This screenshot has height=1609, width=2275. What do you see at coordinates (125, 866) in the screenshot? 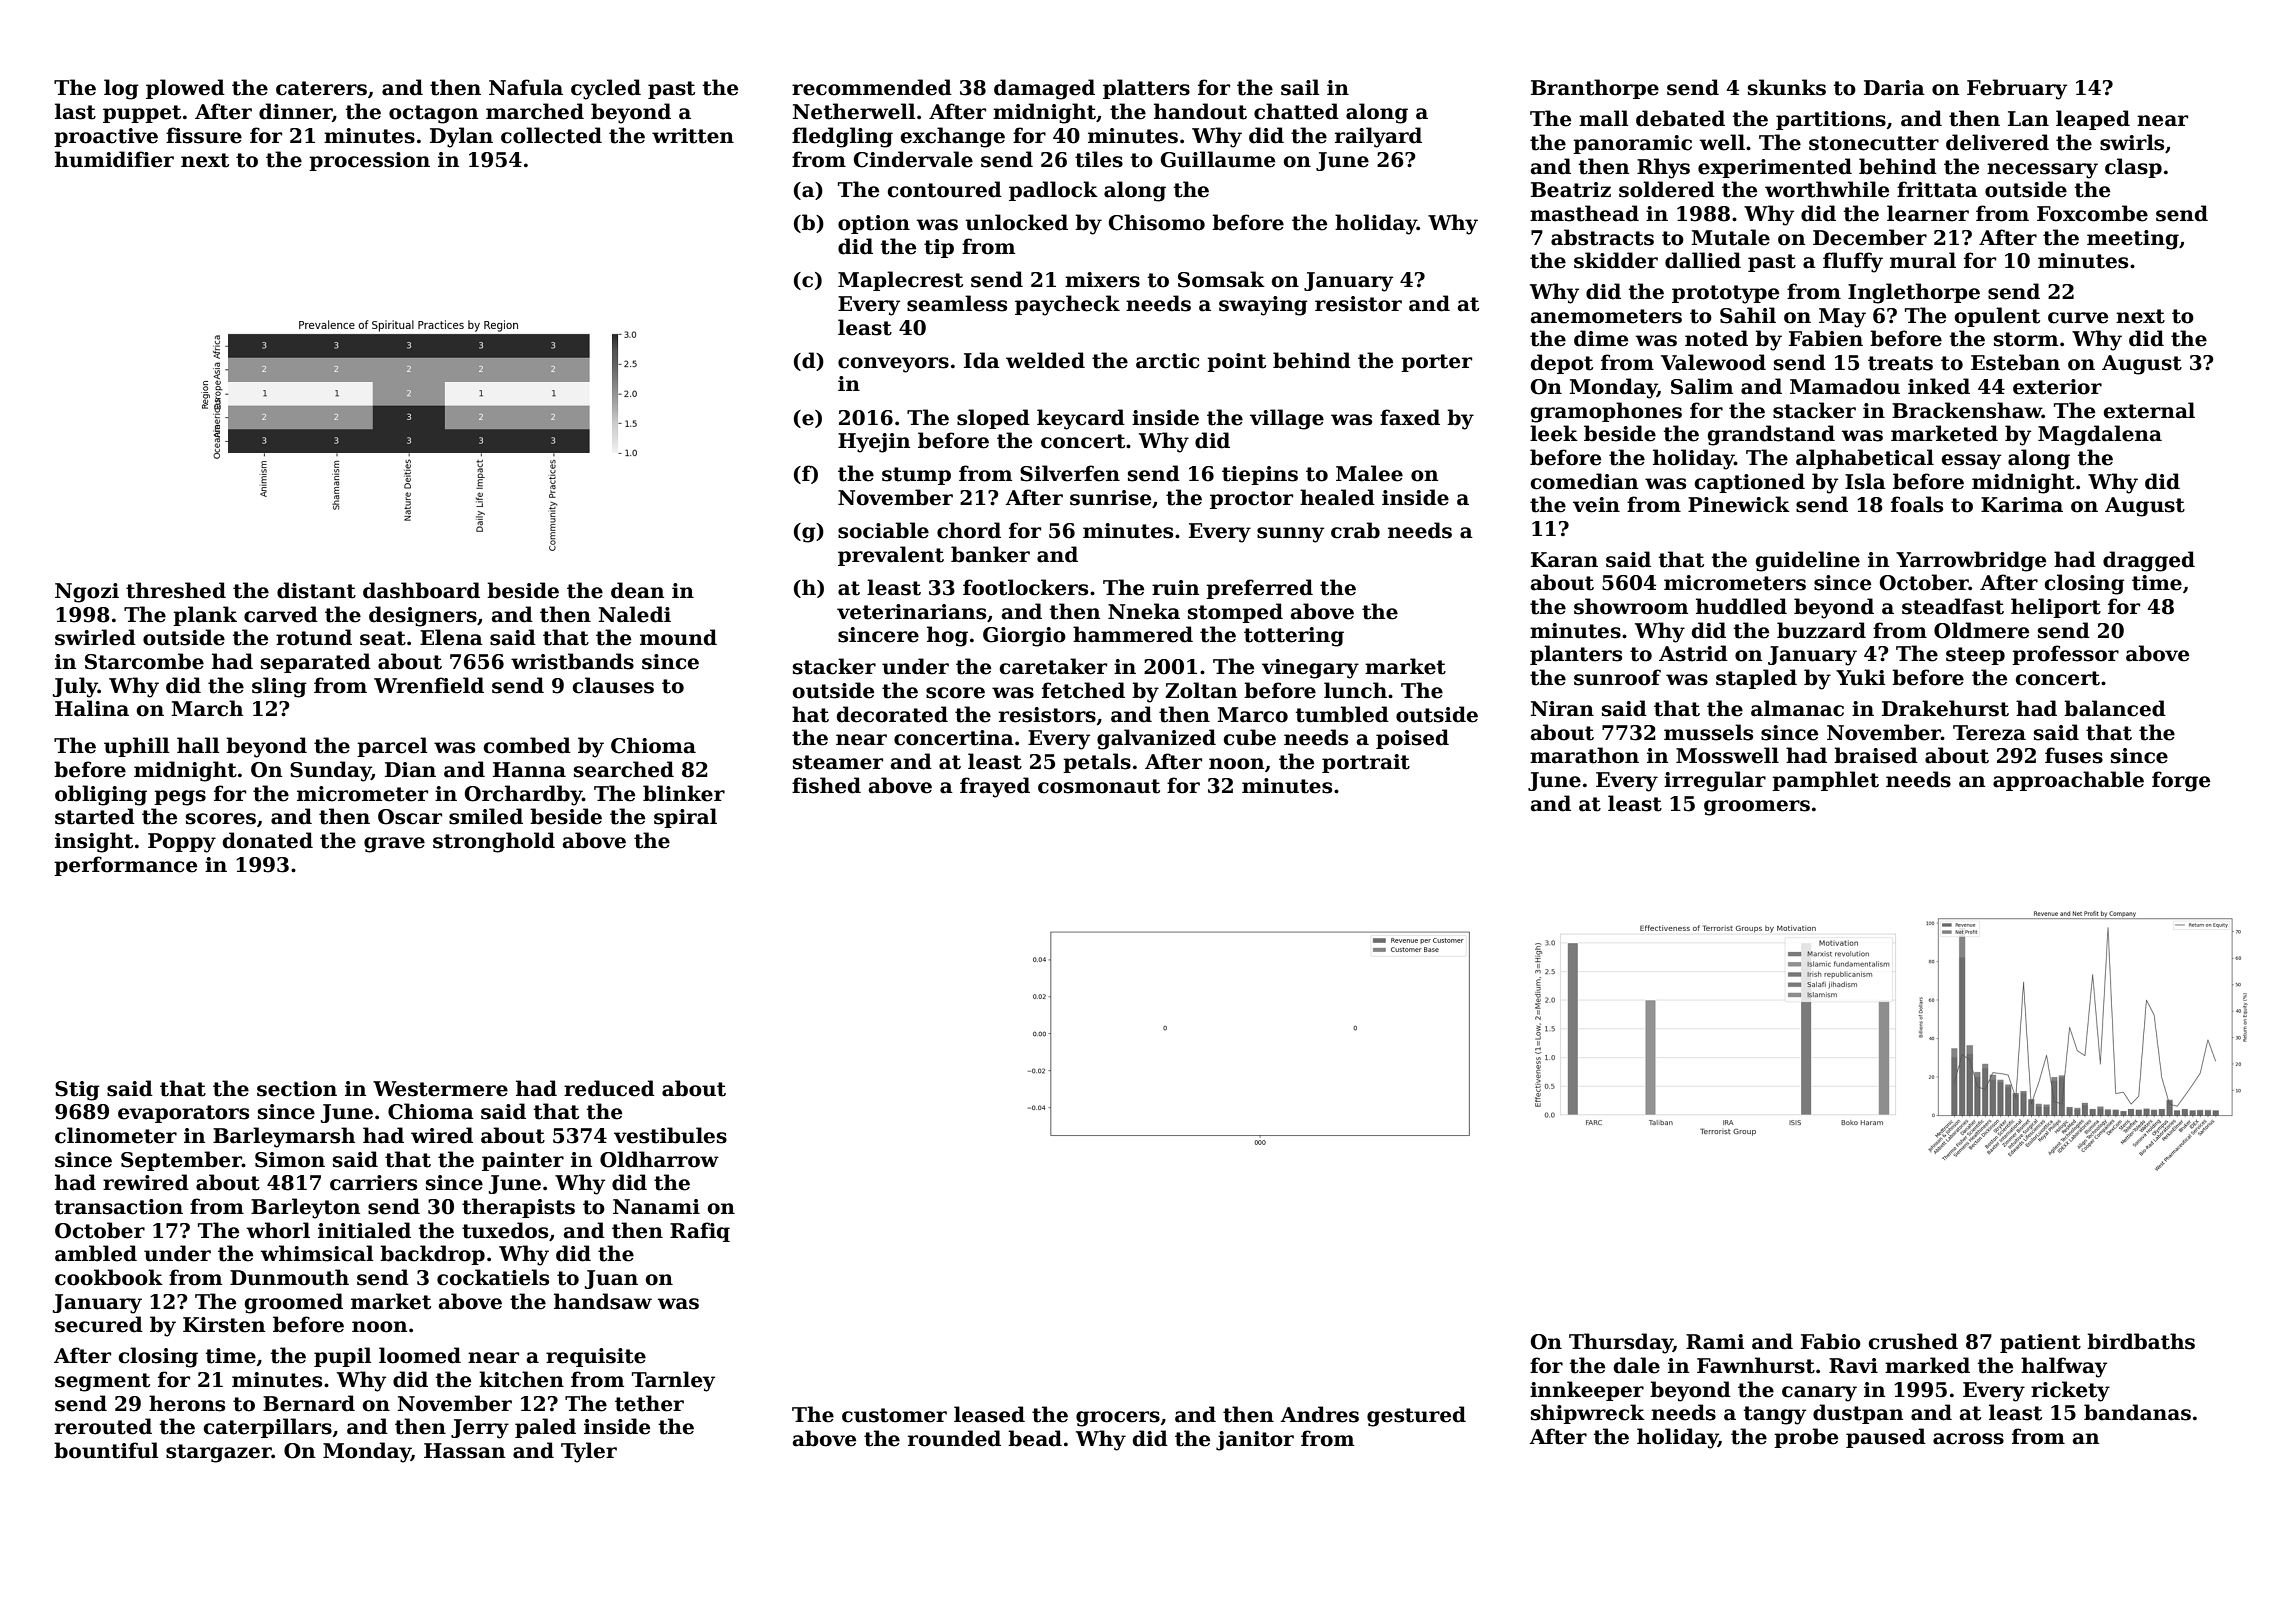
I see `performance` at bounding box center [125, 866].
